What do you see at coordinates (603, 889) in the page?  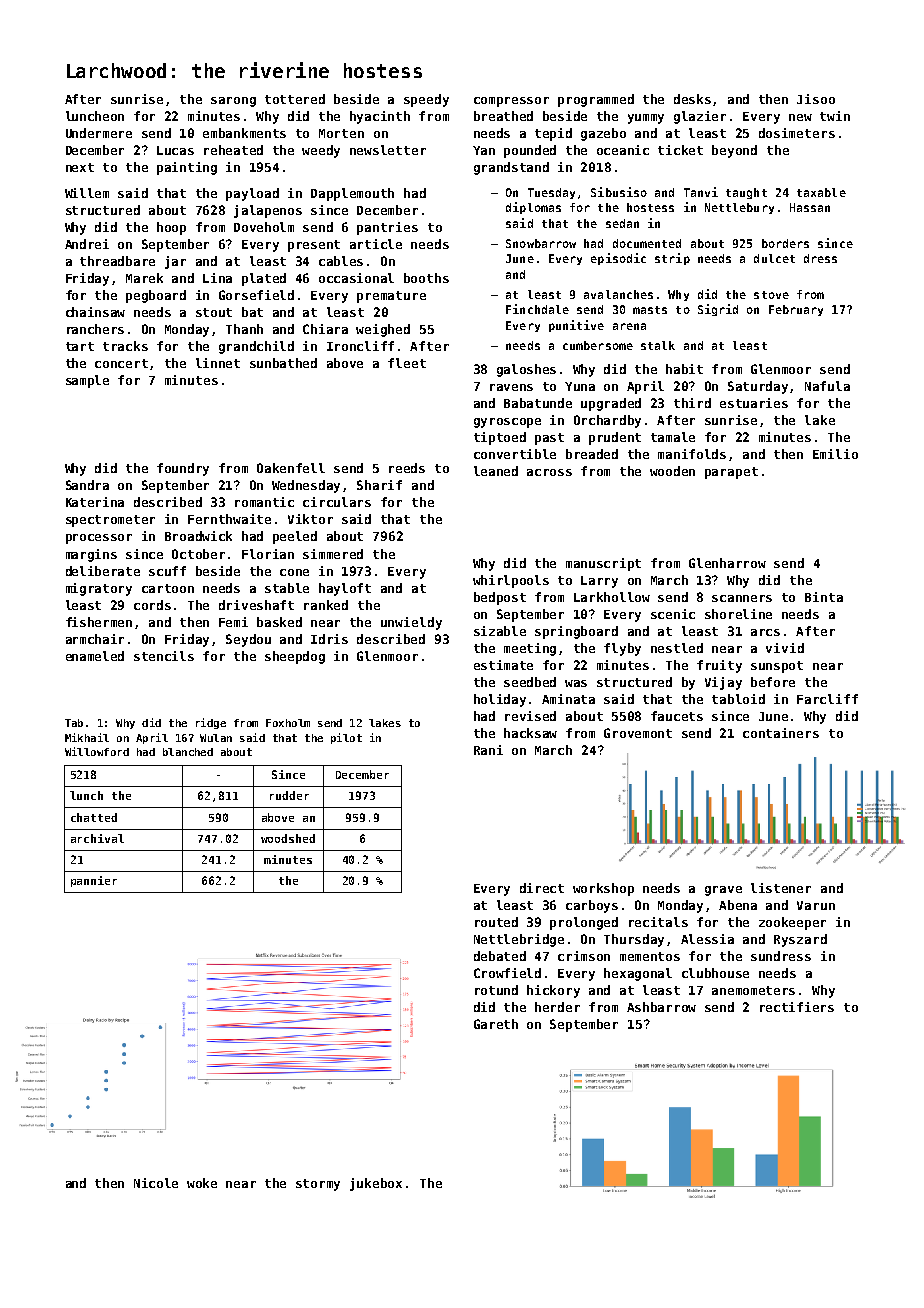 I see `workshop` at bounding box center [603, 889].
